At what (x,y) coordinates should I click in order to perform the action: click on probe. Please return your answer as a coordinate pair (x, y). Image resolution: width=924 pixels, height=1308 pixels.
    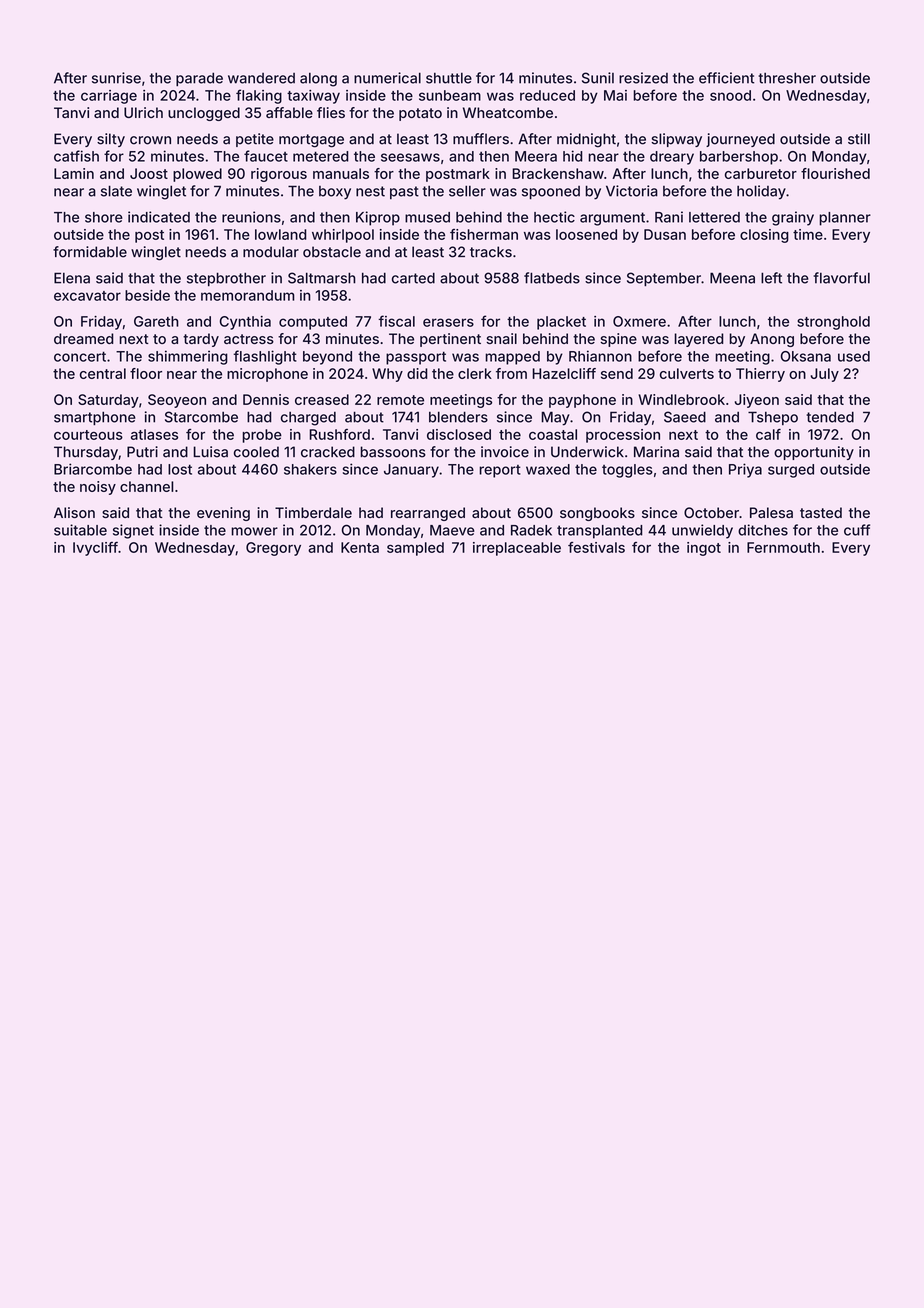
    Looking at the image, I should click on (262, 436).
